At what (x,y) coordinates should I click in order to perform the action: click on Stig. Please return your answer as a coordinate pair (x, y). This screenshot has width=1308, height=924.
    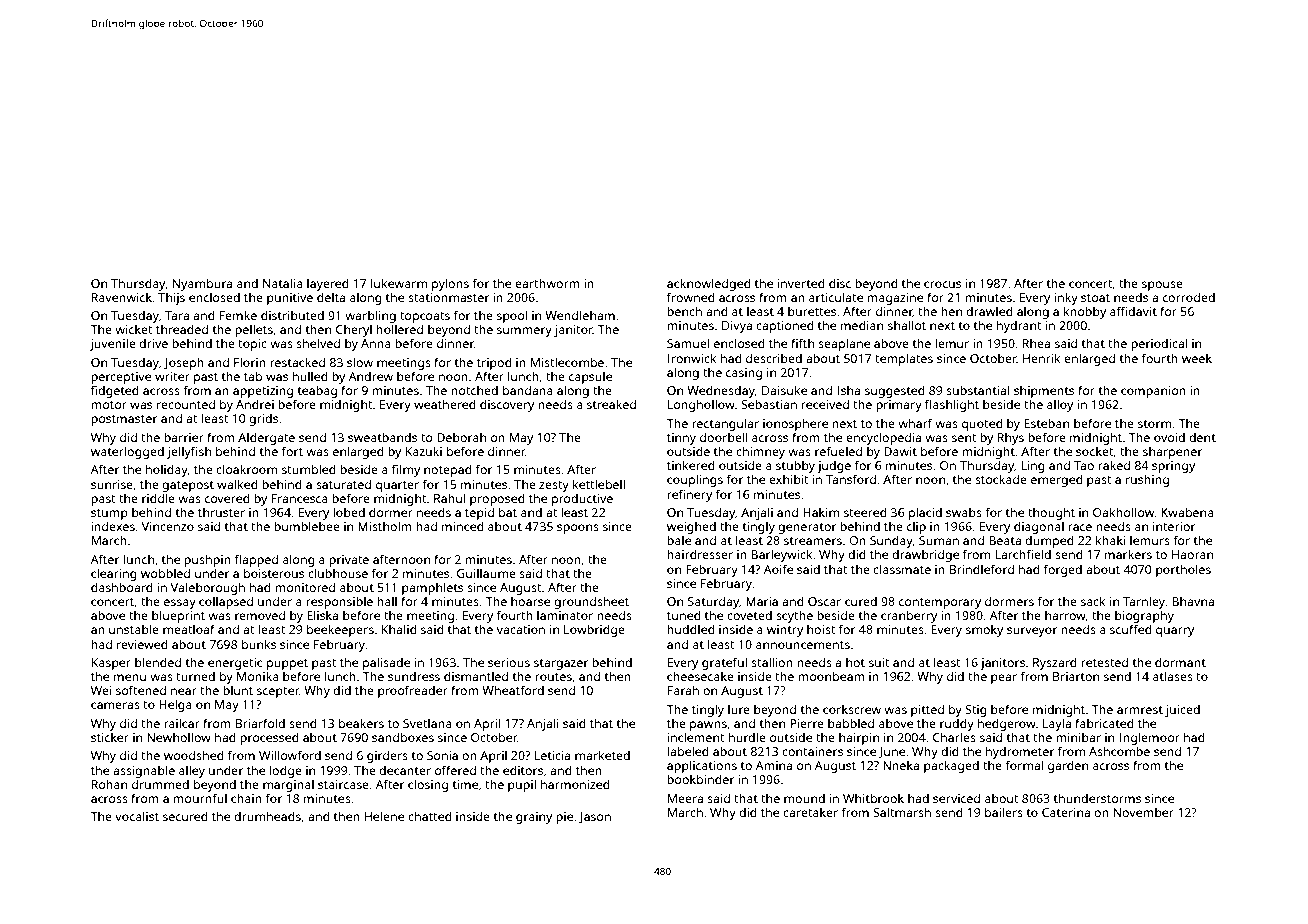
    Looking at the image, I should click on (976, 711).
